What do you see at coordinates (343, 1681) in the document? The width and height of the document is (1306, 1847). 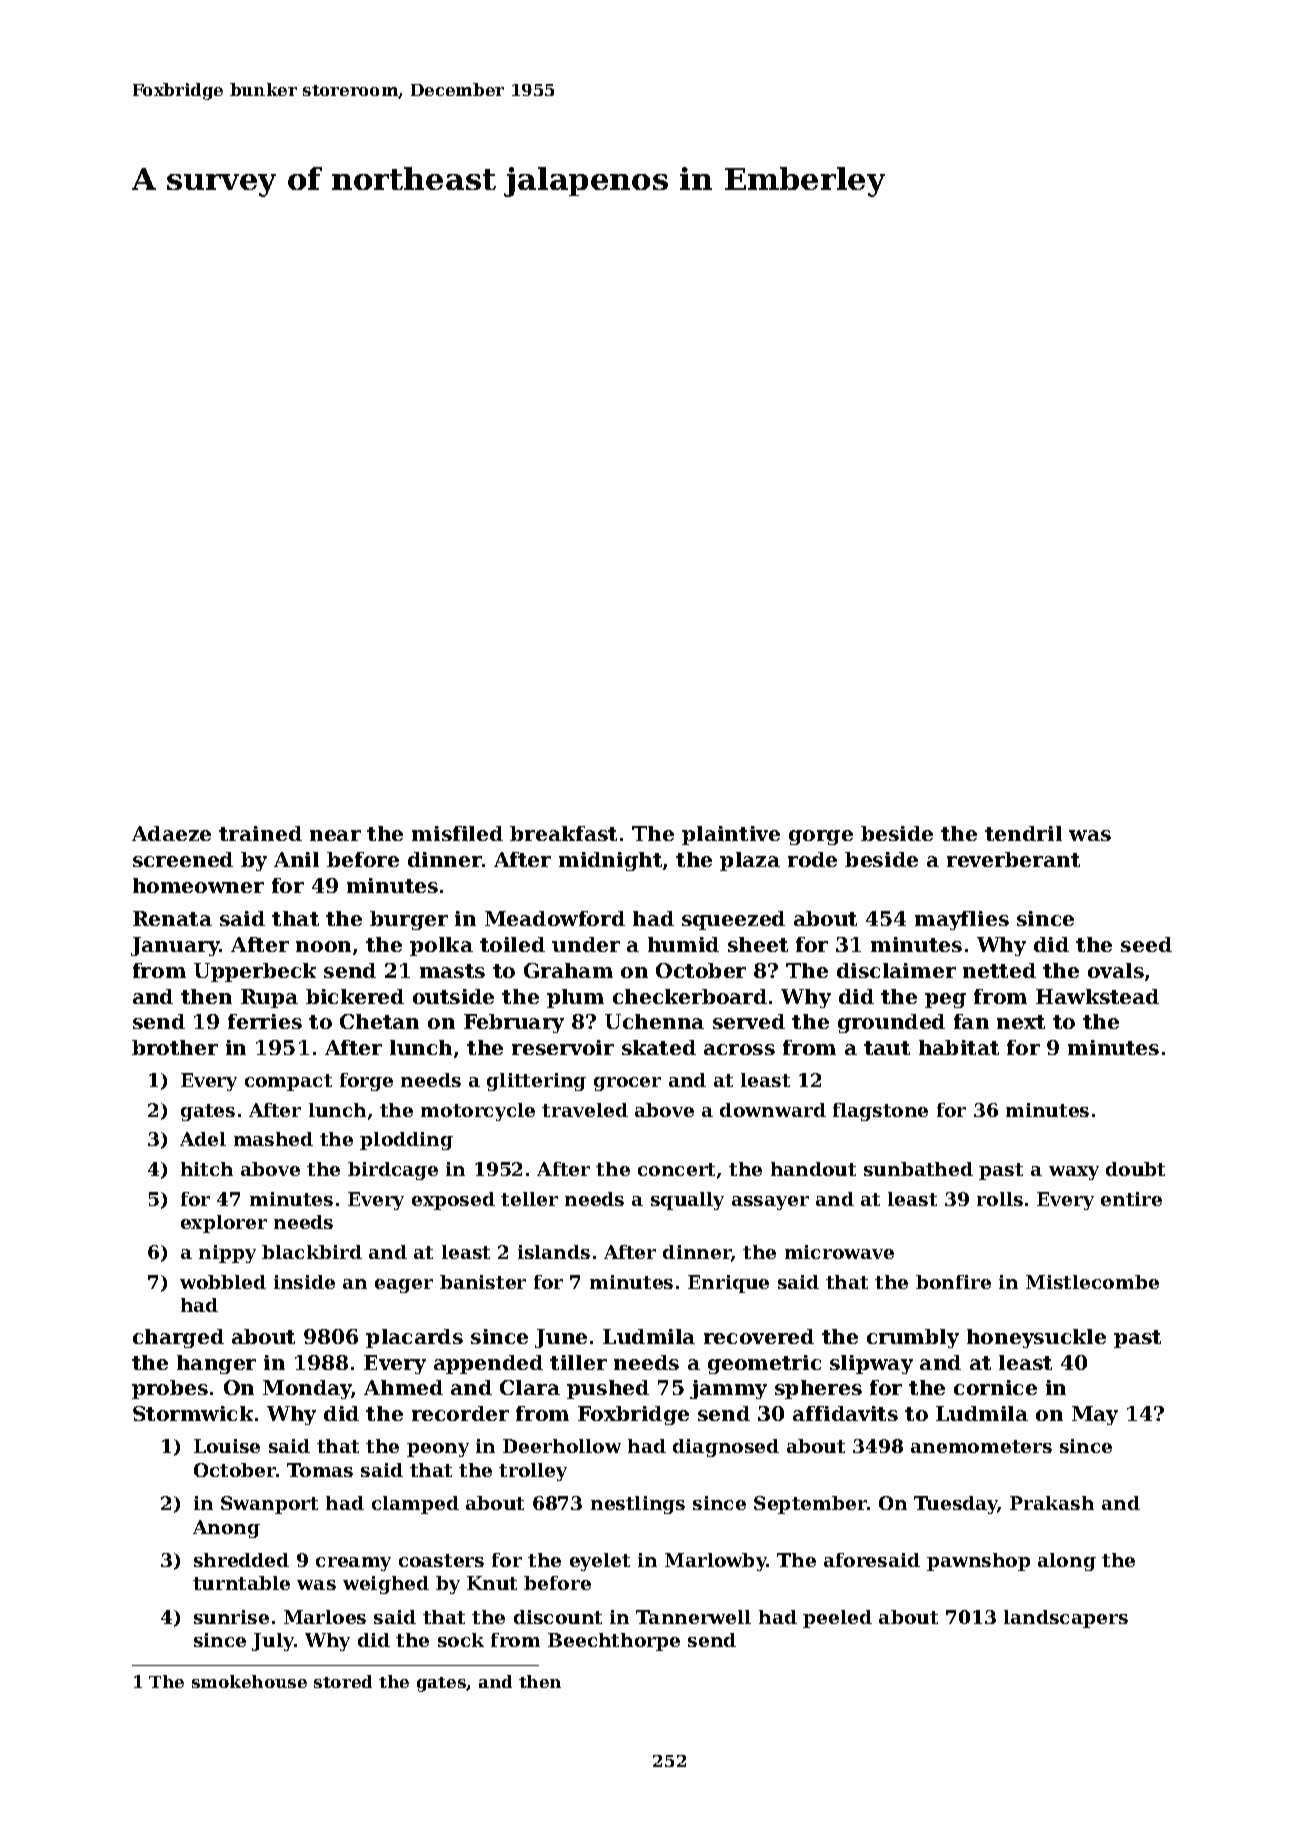 I see `stored` at bounding box center [343, 1681].
